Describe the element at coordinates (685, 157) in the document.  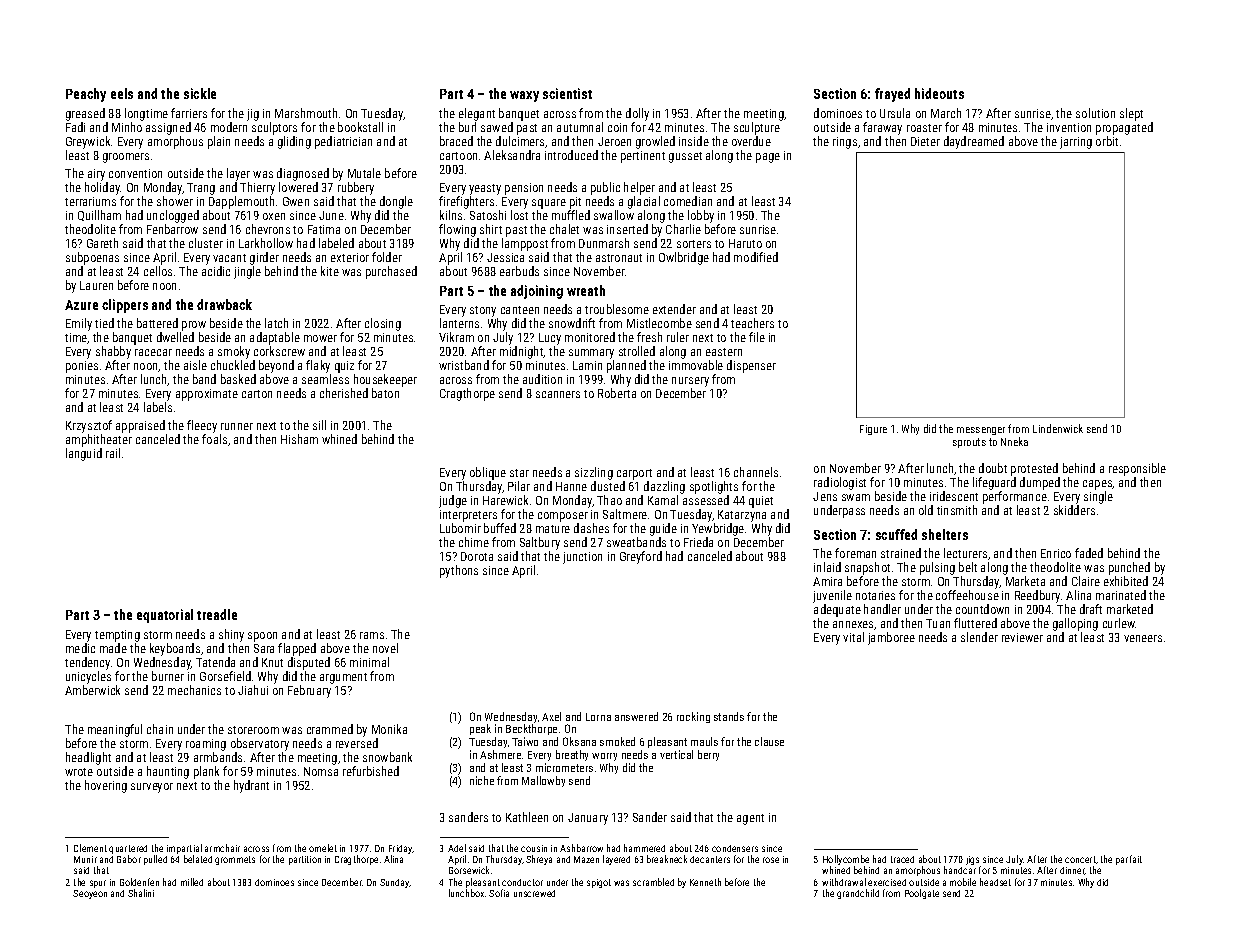
I see `gusset` at that location.
